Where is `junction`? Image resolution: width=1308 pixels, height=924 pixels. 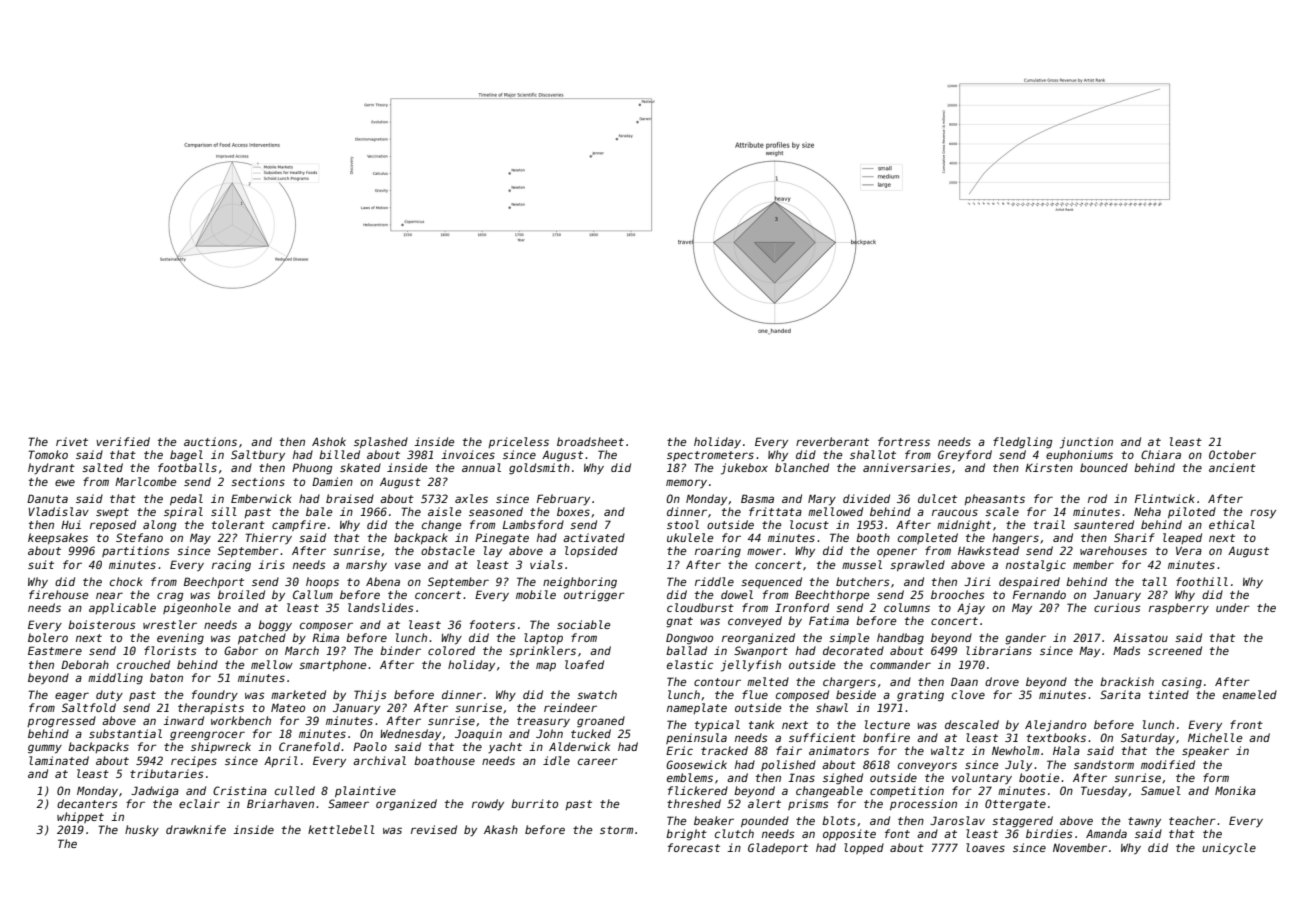
junction is located at coordinates (1086, 443).
